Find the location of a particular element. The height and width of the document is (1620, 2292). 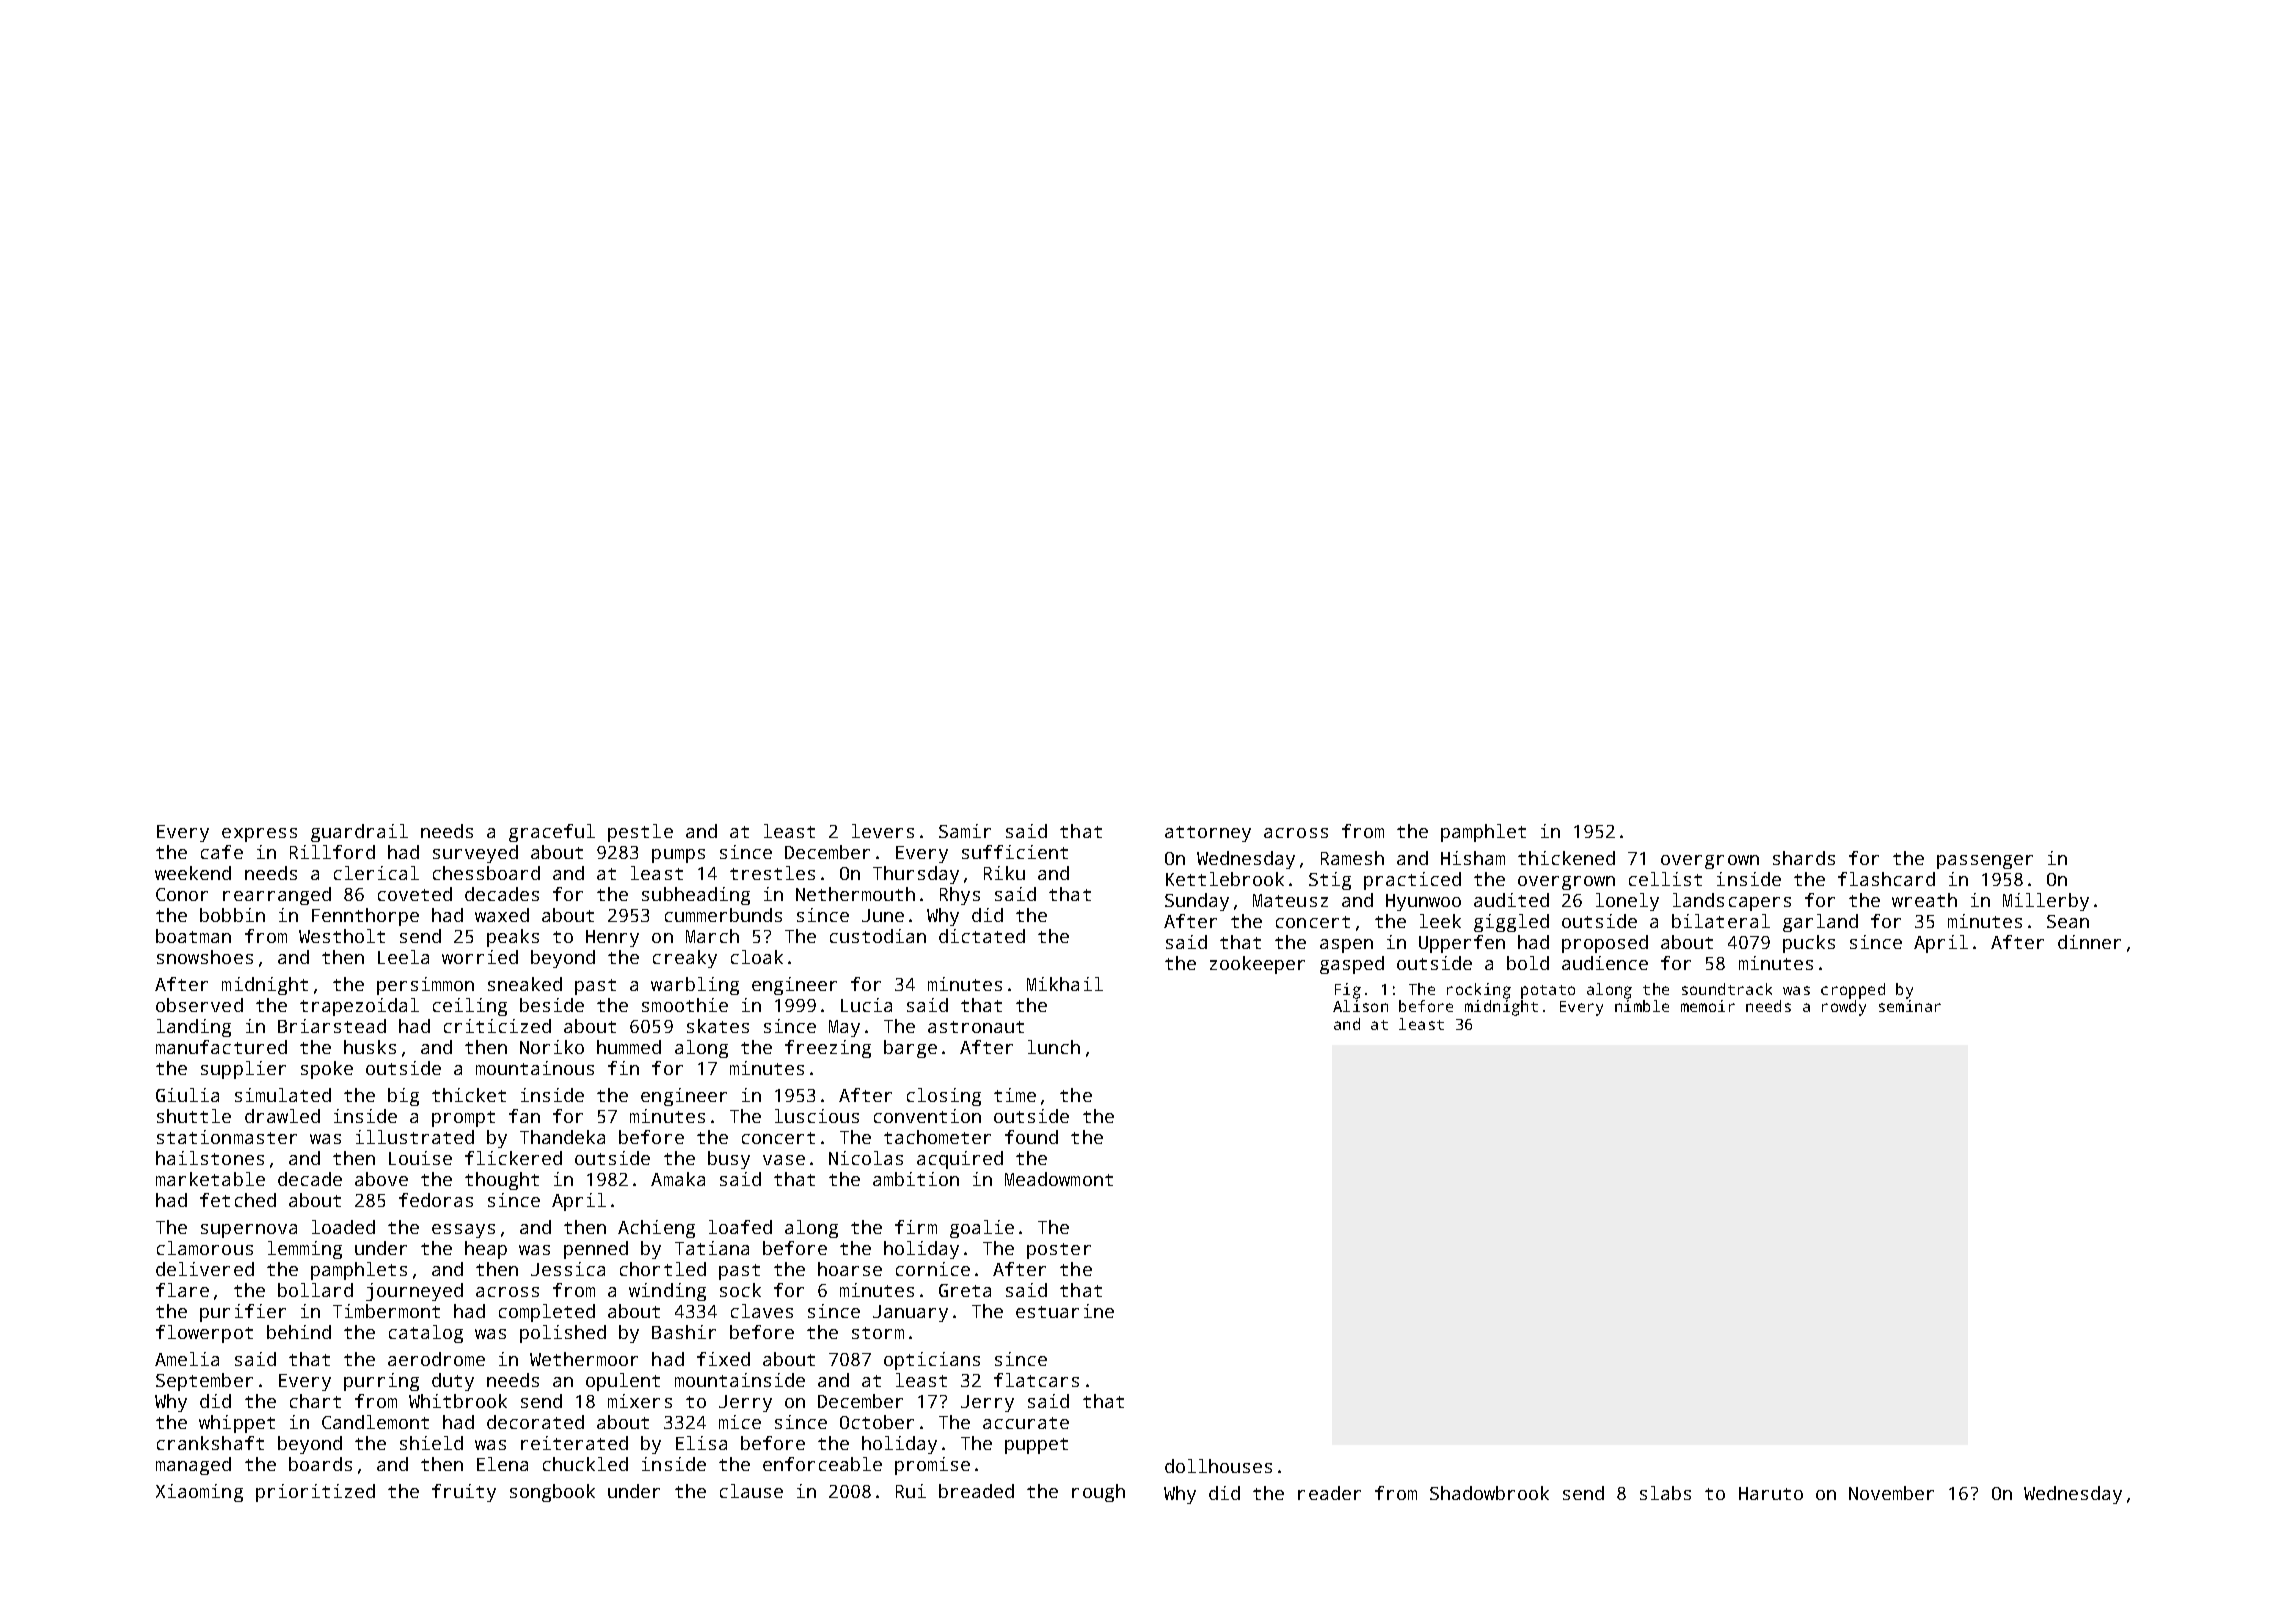

puppet is located at coordinates (1036, 1446).
